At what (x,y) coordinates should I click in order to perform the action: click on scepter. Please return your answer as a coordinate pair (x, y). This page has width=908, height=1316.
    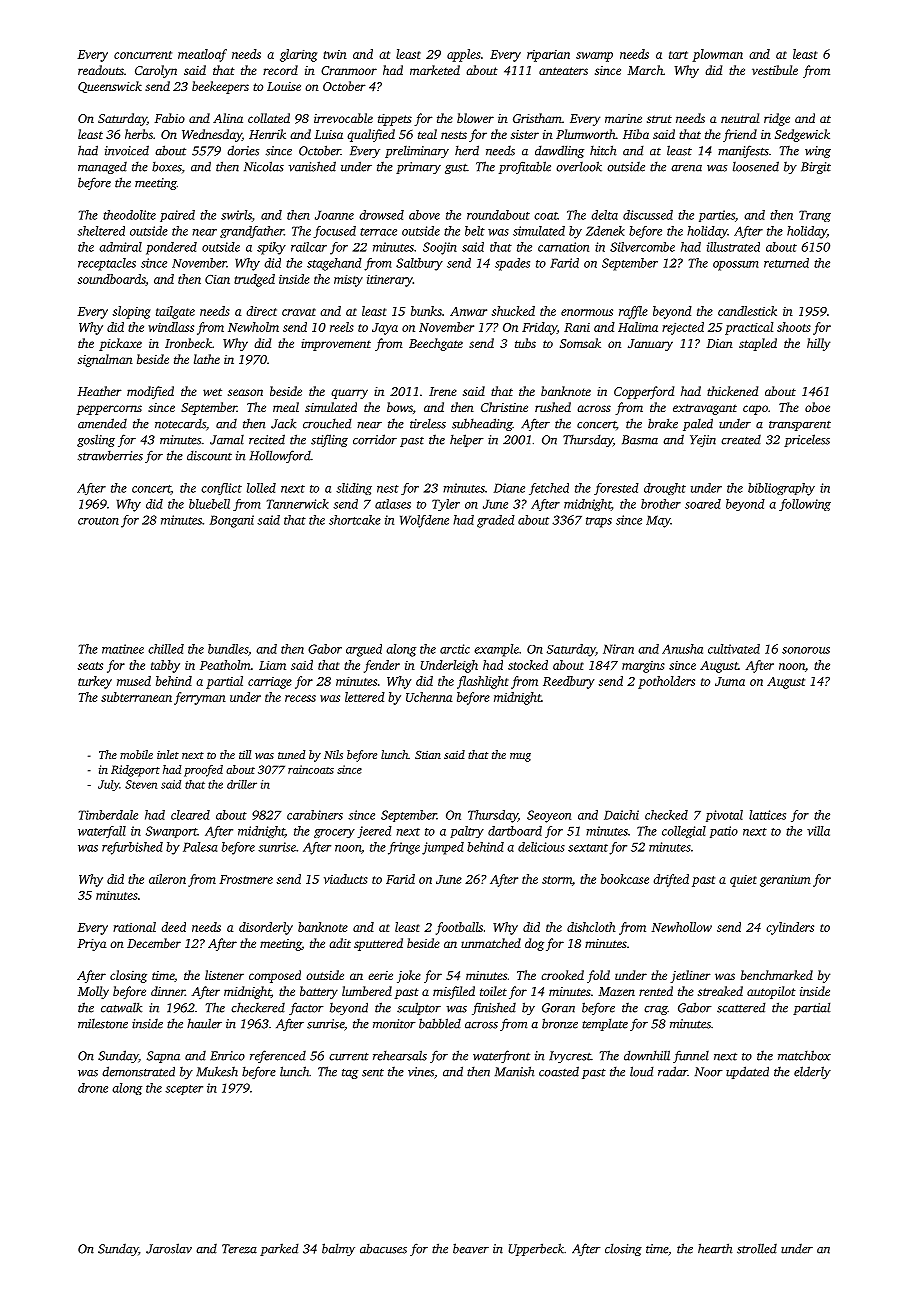
    Looking at the image, I should click on (184, 1090).
